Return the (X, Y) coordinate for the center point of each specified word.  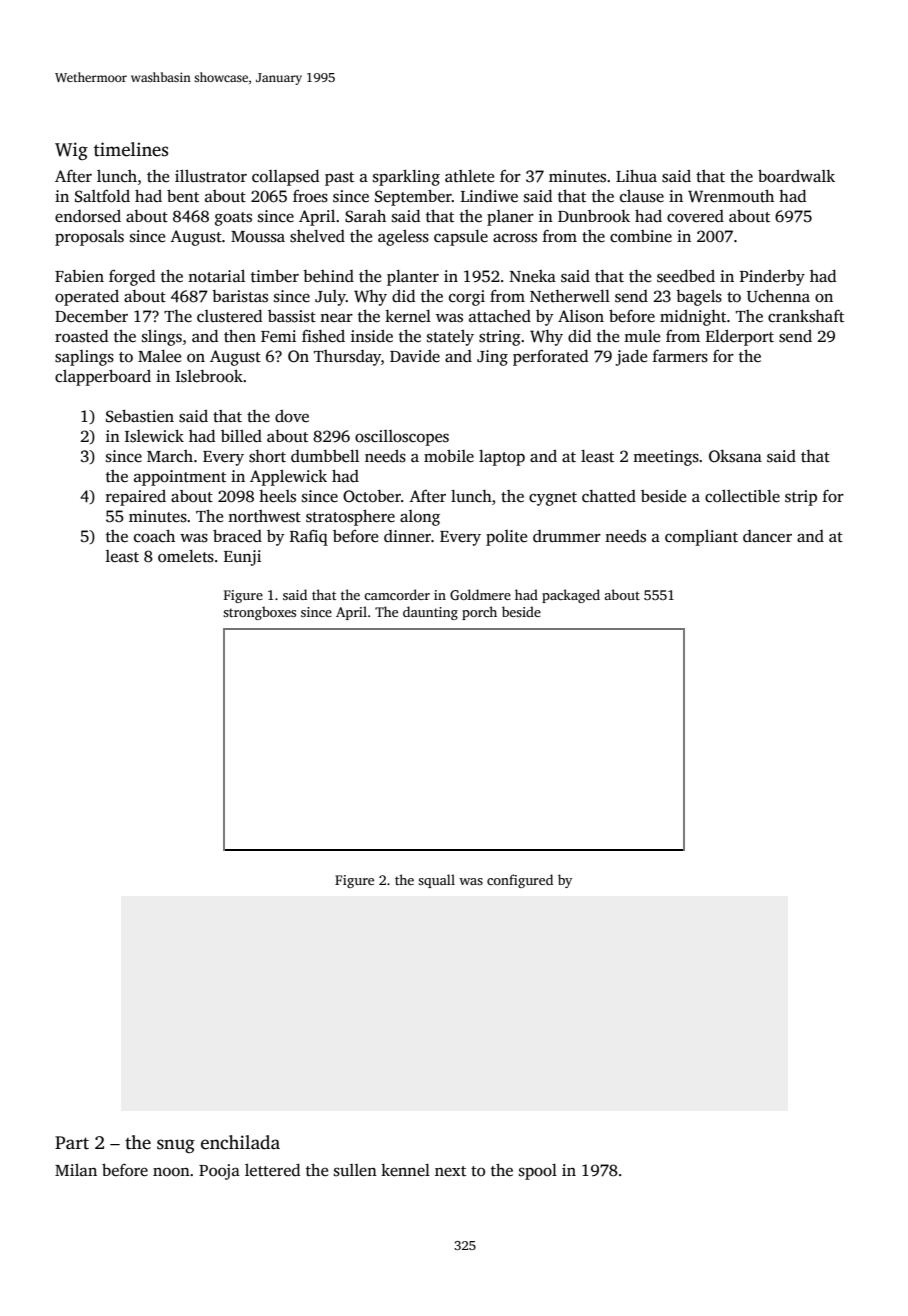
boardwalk (796, 176)
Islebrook (209, 376)
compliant (701, 538)
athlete (469, 176)
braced (237, 536)
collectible (742, 496)
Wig (71, 151)
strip (801, 498)
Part (72, 1143)
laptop (502, 458)
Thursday (347, 358)
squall (436, 881)
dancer (767, 536)
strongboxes (259, 613)
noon (171, 1172)
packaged (571, 596)
